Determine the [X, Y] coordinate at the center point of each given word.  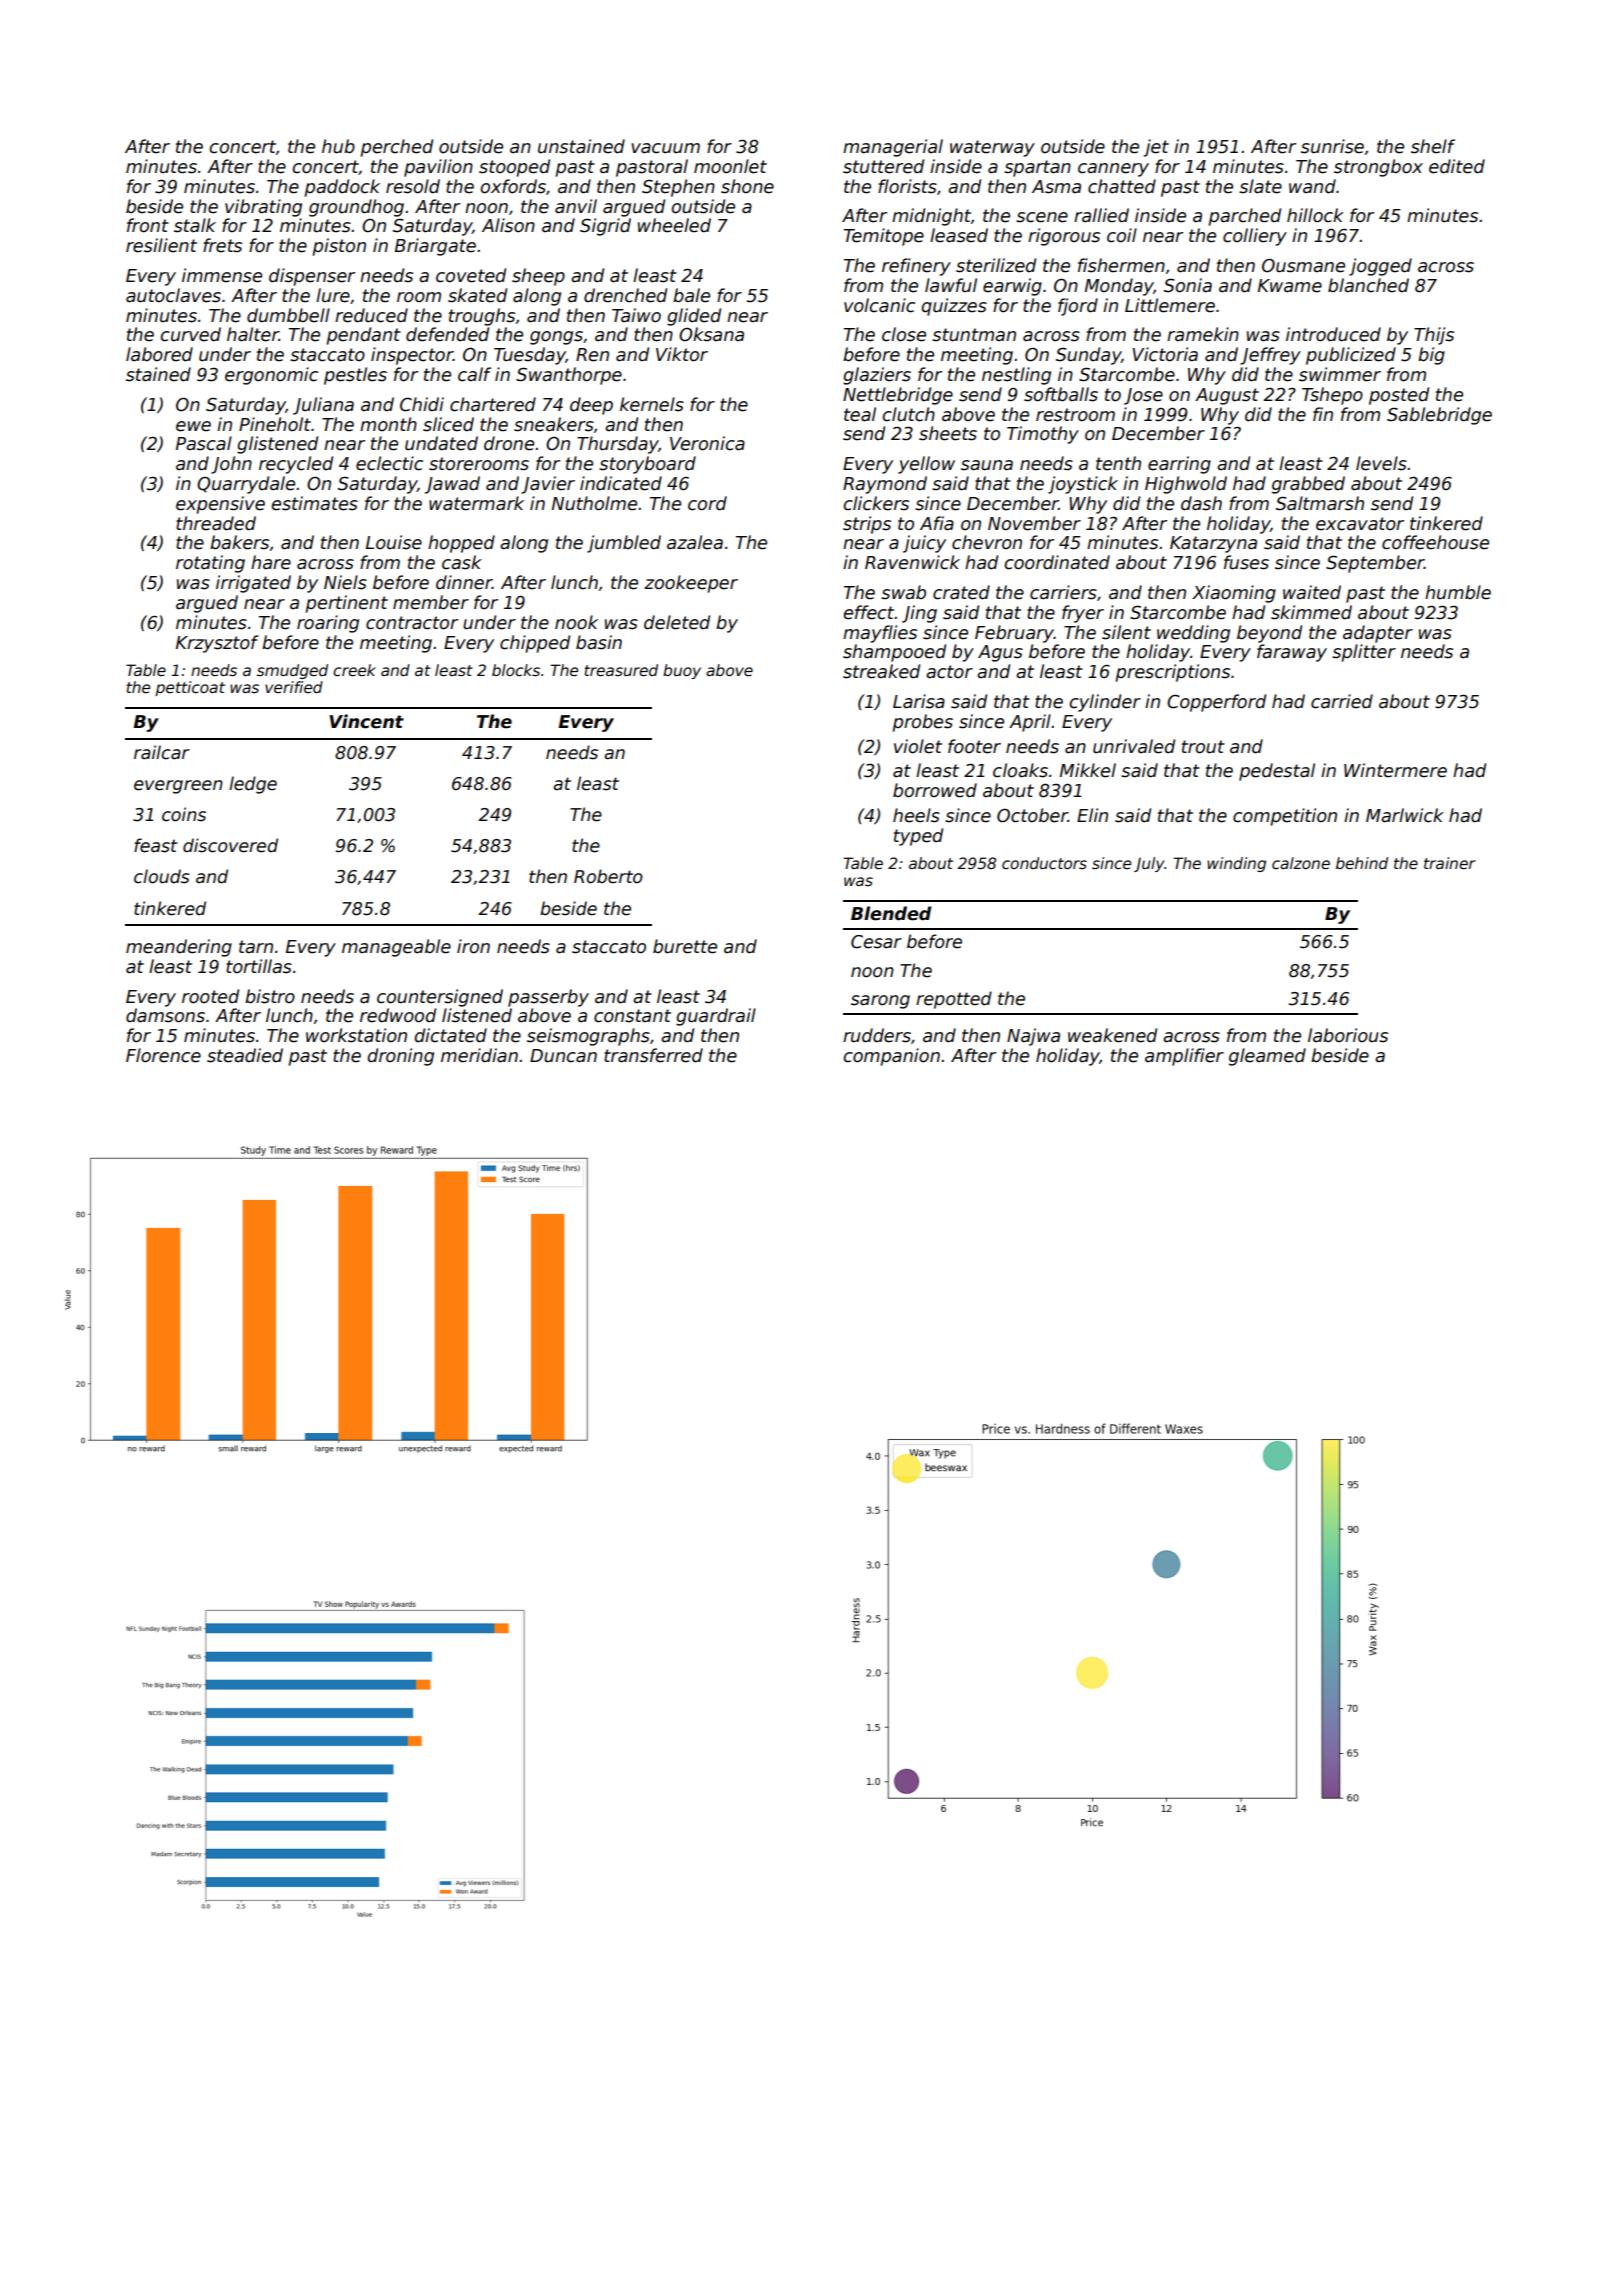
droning [400, 1057]
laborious [1348, 1035]
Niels [345, 582]
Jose [1143, 396]
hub [338, 146]
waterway [992, 148]
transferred [653, 1055]
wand [1312, 186]
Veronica [707, 443]
